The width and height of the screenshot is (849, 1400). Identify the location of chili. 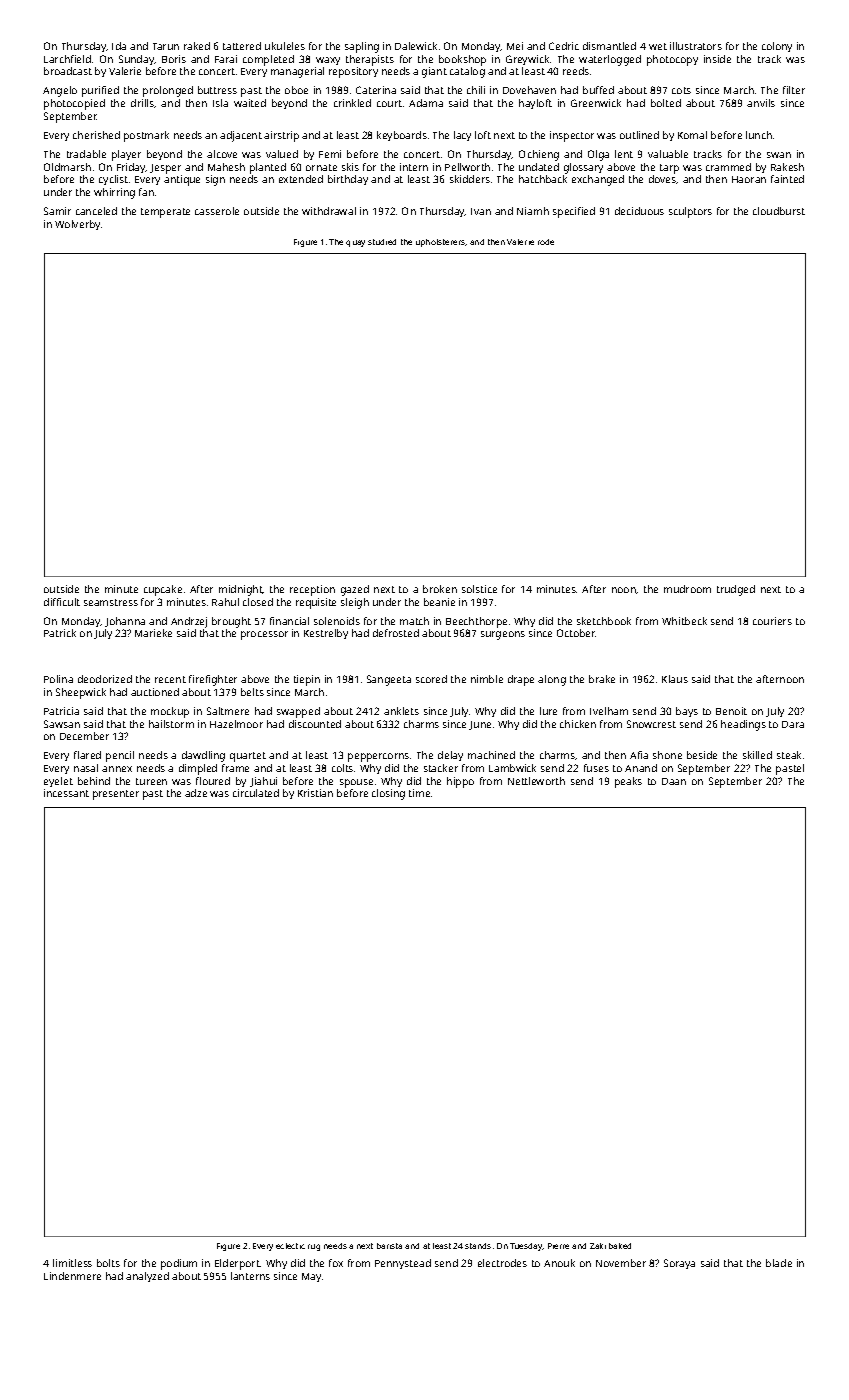
(476, 90).
